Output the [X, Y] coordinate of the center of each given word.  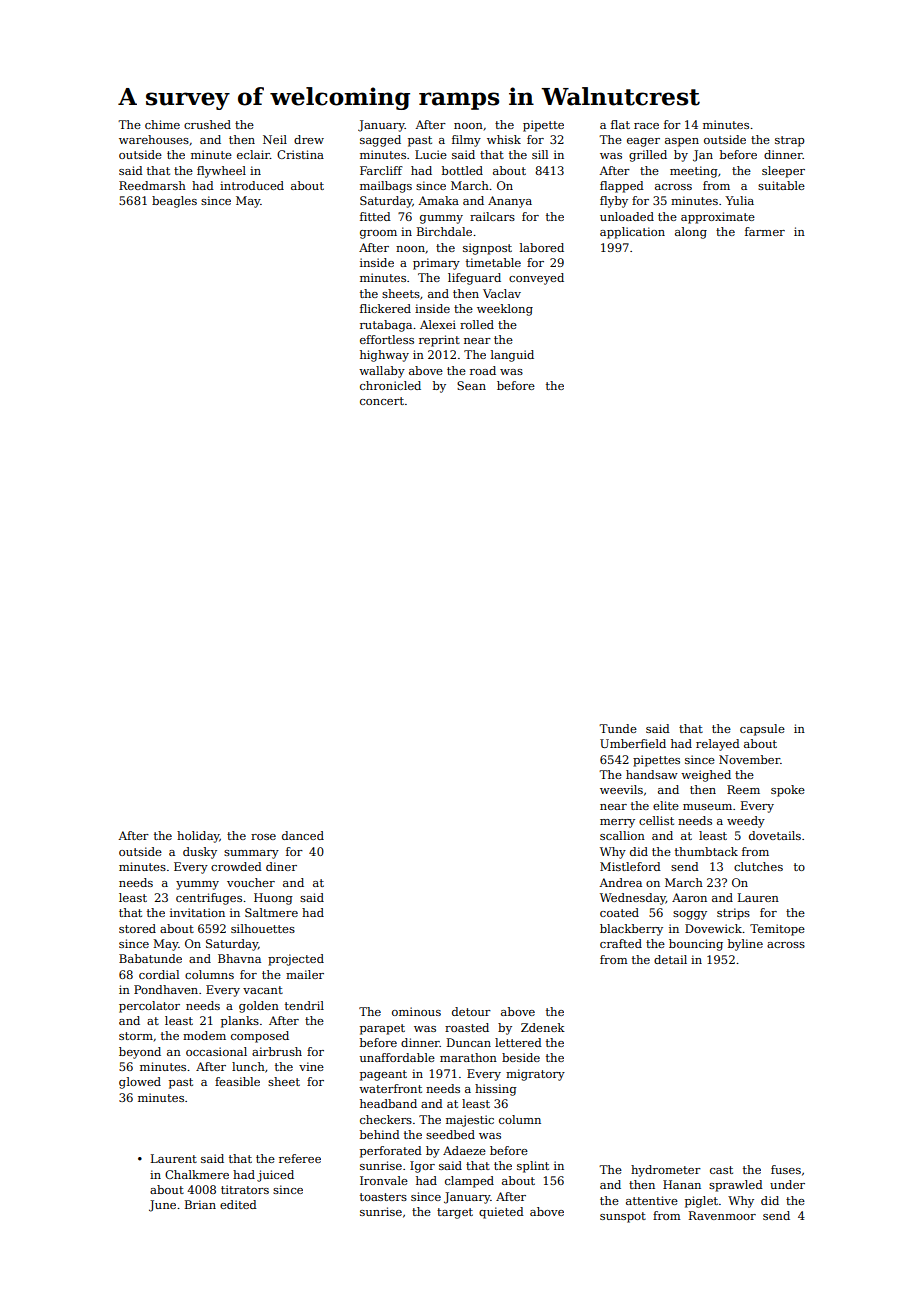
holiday [198, 837]
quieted [501, 1213]
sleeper [783, 172]
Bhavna [239, 958]
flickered [385, 308]
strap [789, 141]
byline [745, 945]
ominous [416, 1011]
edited [238, 1204]
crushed [207, 124]
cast [721, 1170]
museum [707, 807]
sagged [380, 141]
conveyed [536, 279]
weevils [621, 789]
